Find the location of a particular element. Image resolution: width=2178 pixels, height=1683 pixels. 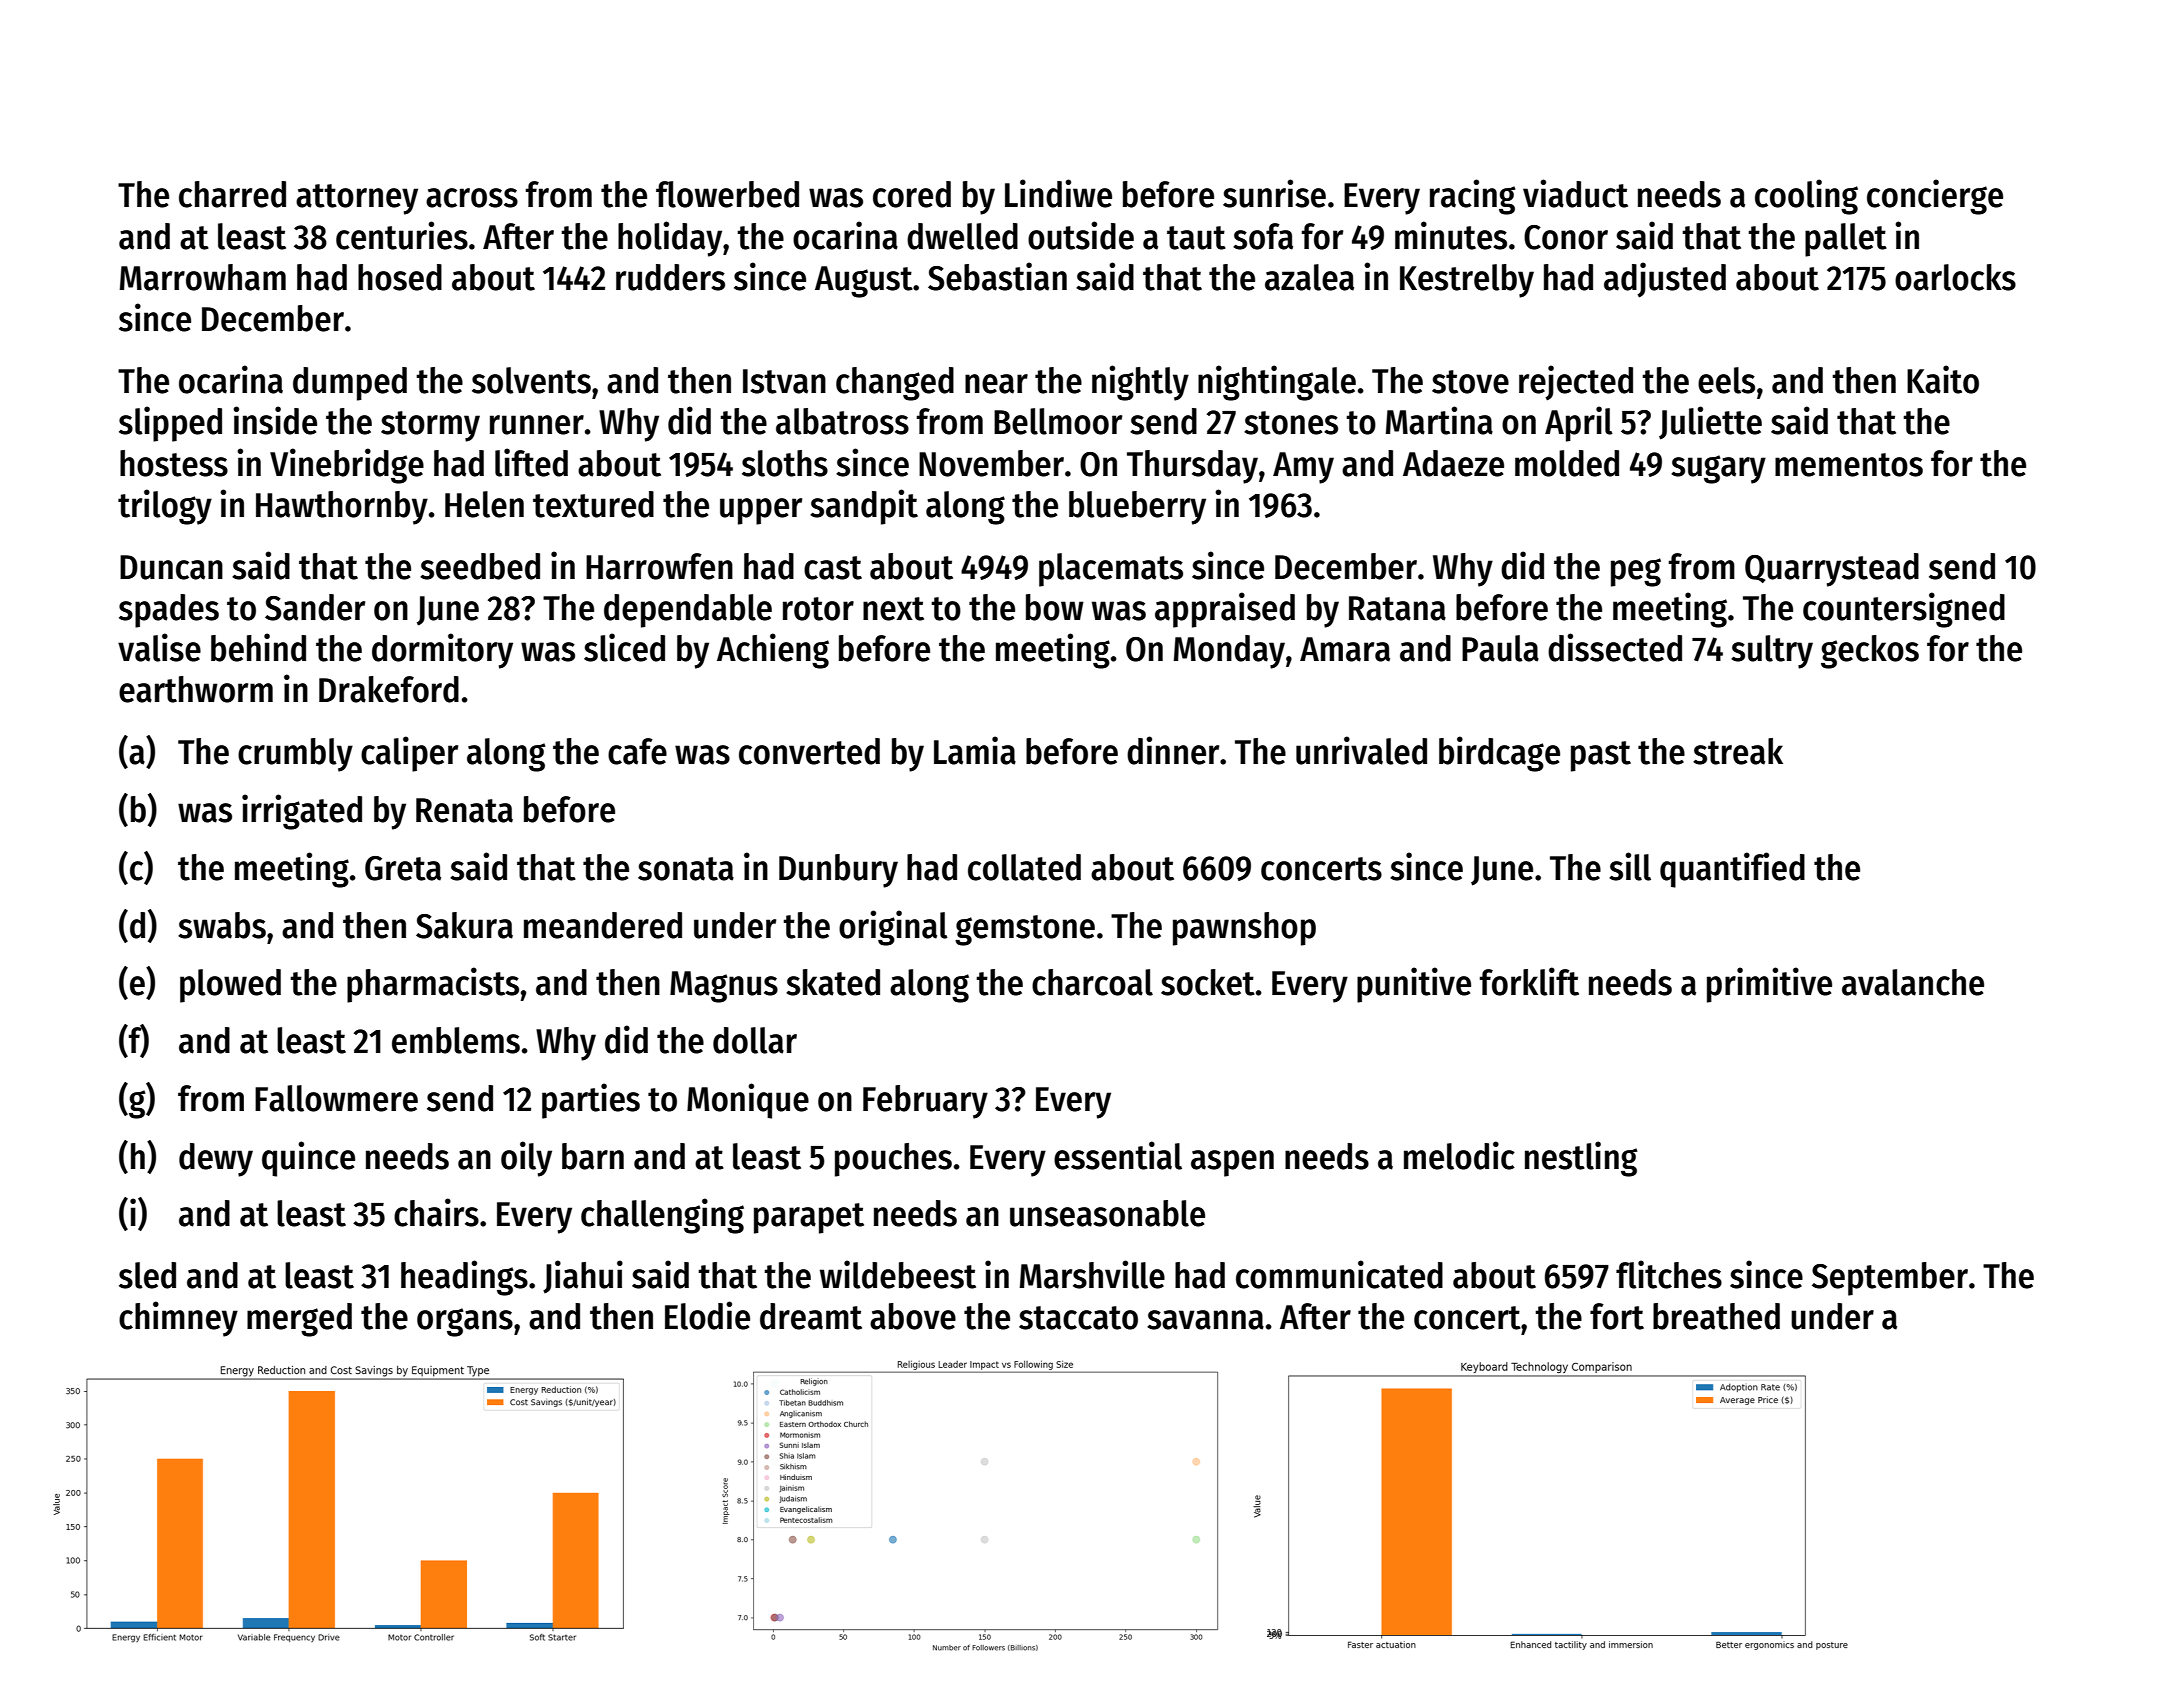

avalanche is located at coordinates (1913, 982).
